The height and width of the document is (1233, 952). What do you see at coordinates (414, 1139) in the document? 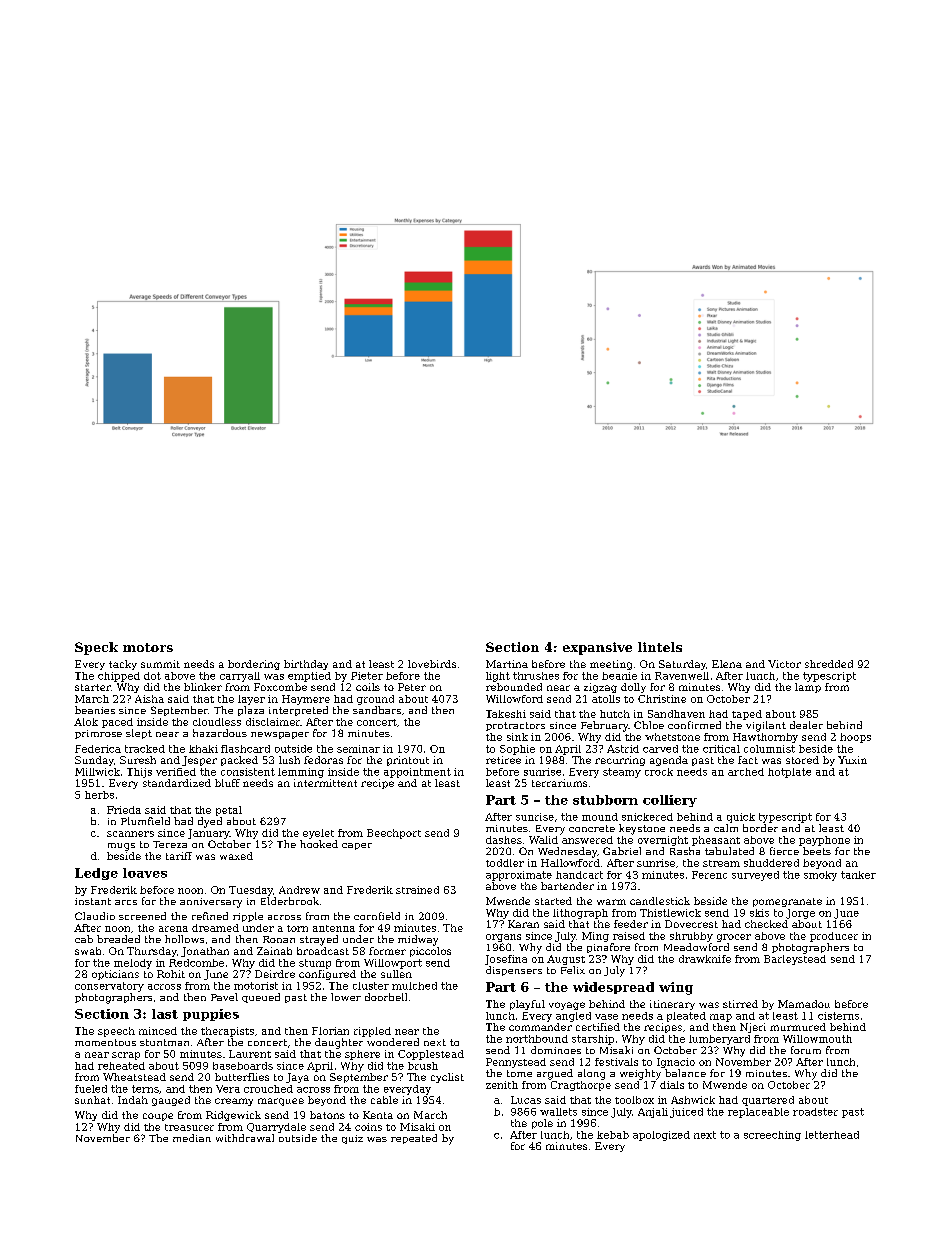
I see `repeated` at bounding box center [414, 1139].
